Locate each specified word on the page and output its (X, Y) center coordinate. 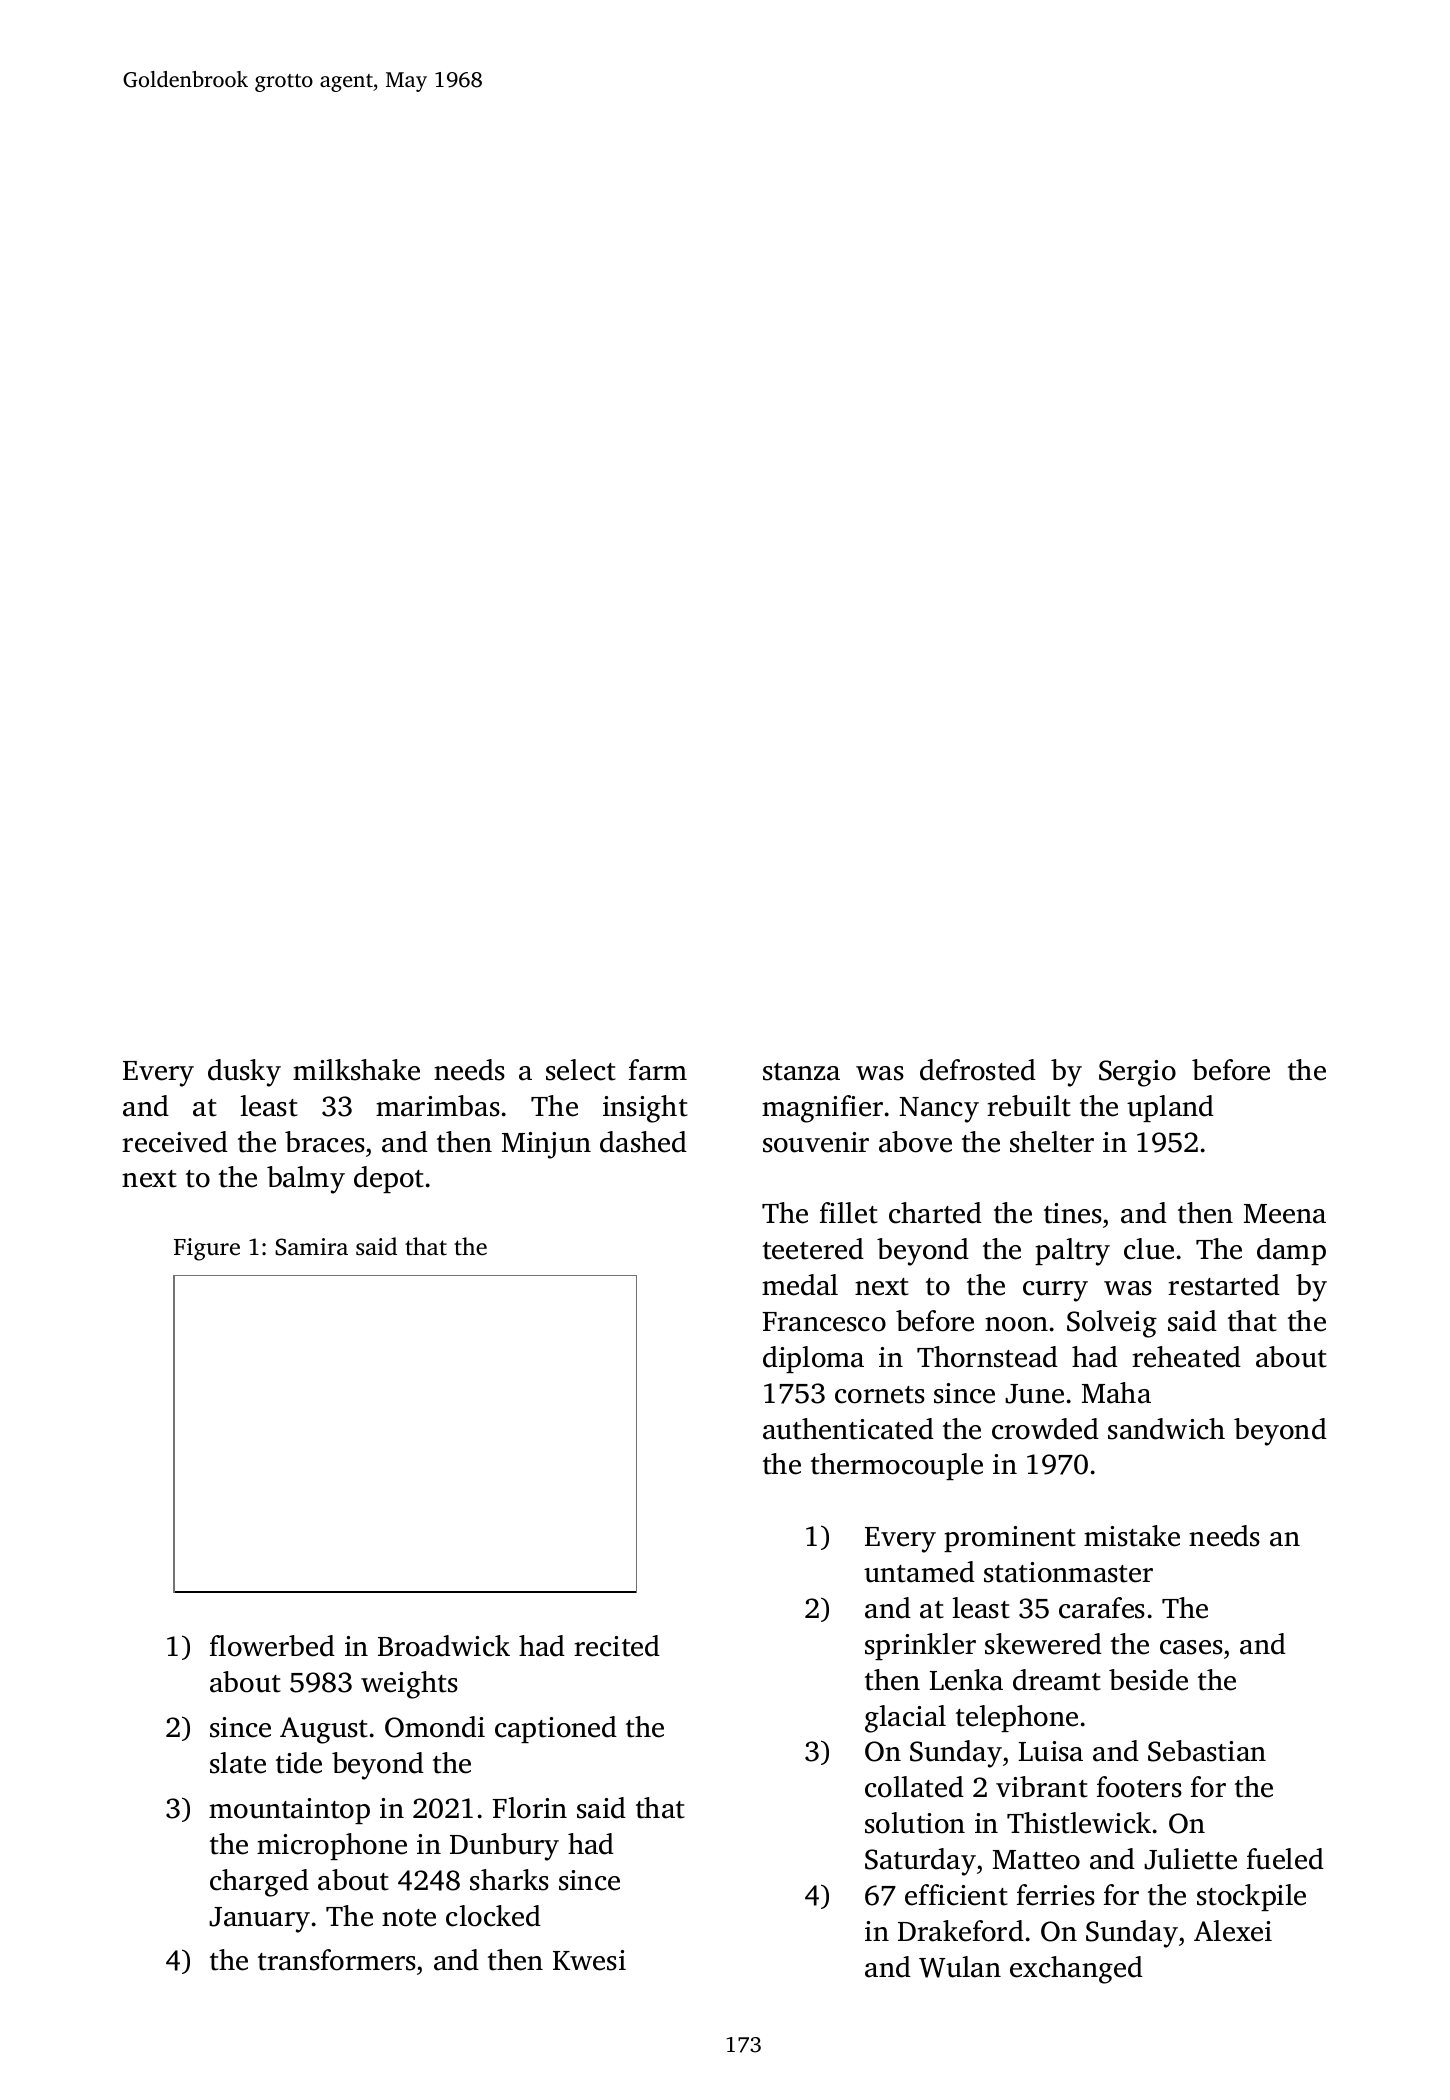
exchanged (1076, 1970)
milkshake (356, 1070)
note (409, 1918)
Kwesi (589, 1960)
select (581, 1070)
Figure (207, 1249)
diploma (813, 1359)
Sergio (1137, 1073)
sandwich (1166, 1429)
